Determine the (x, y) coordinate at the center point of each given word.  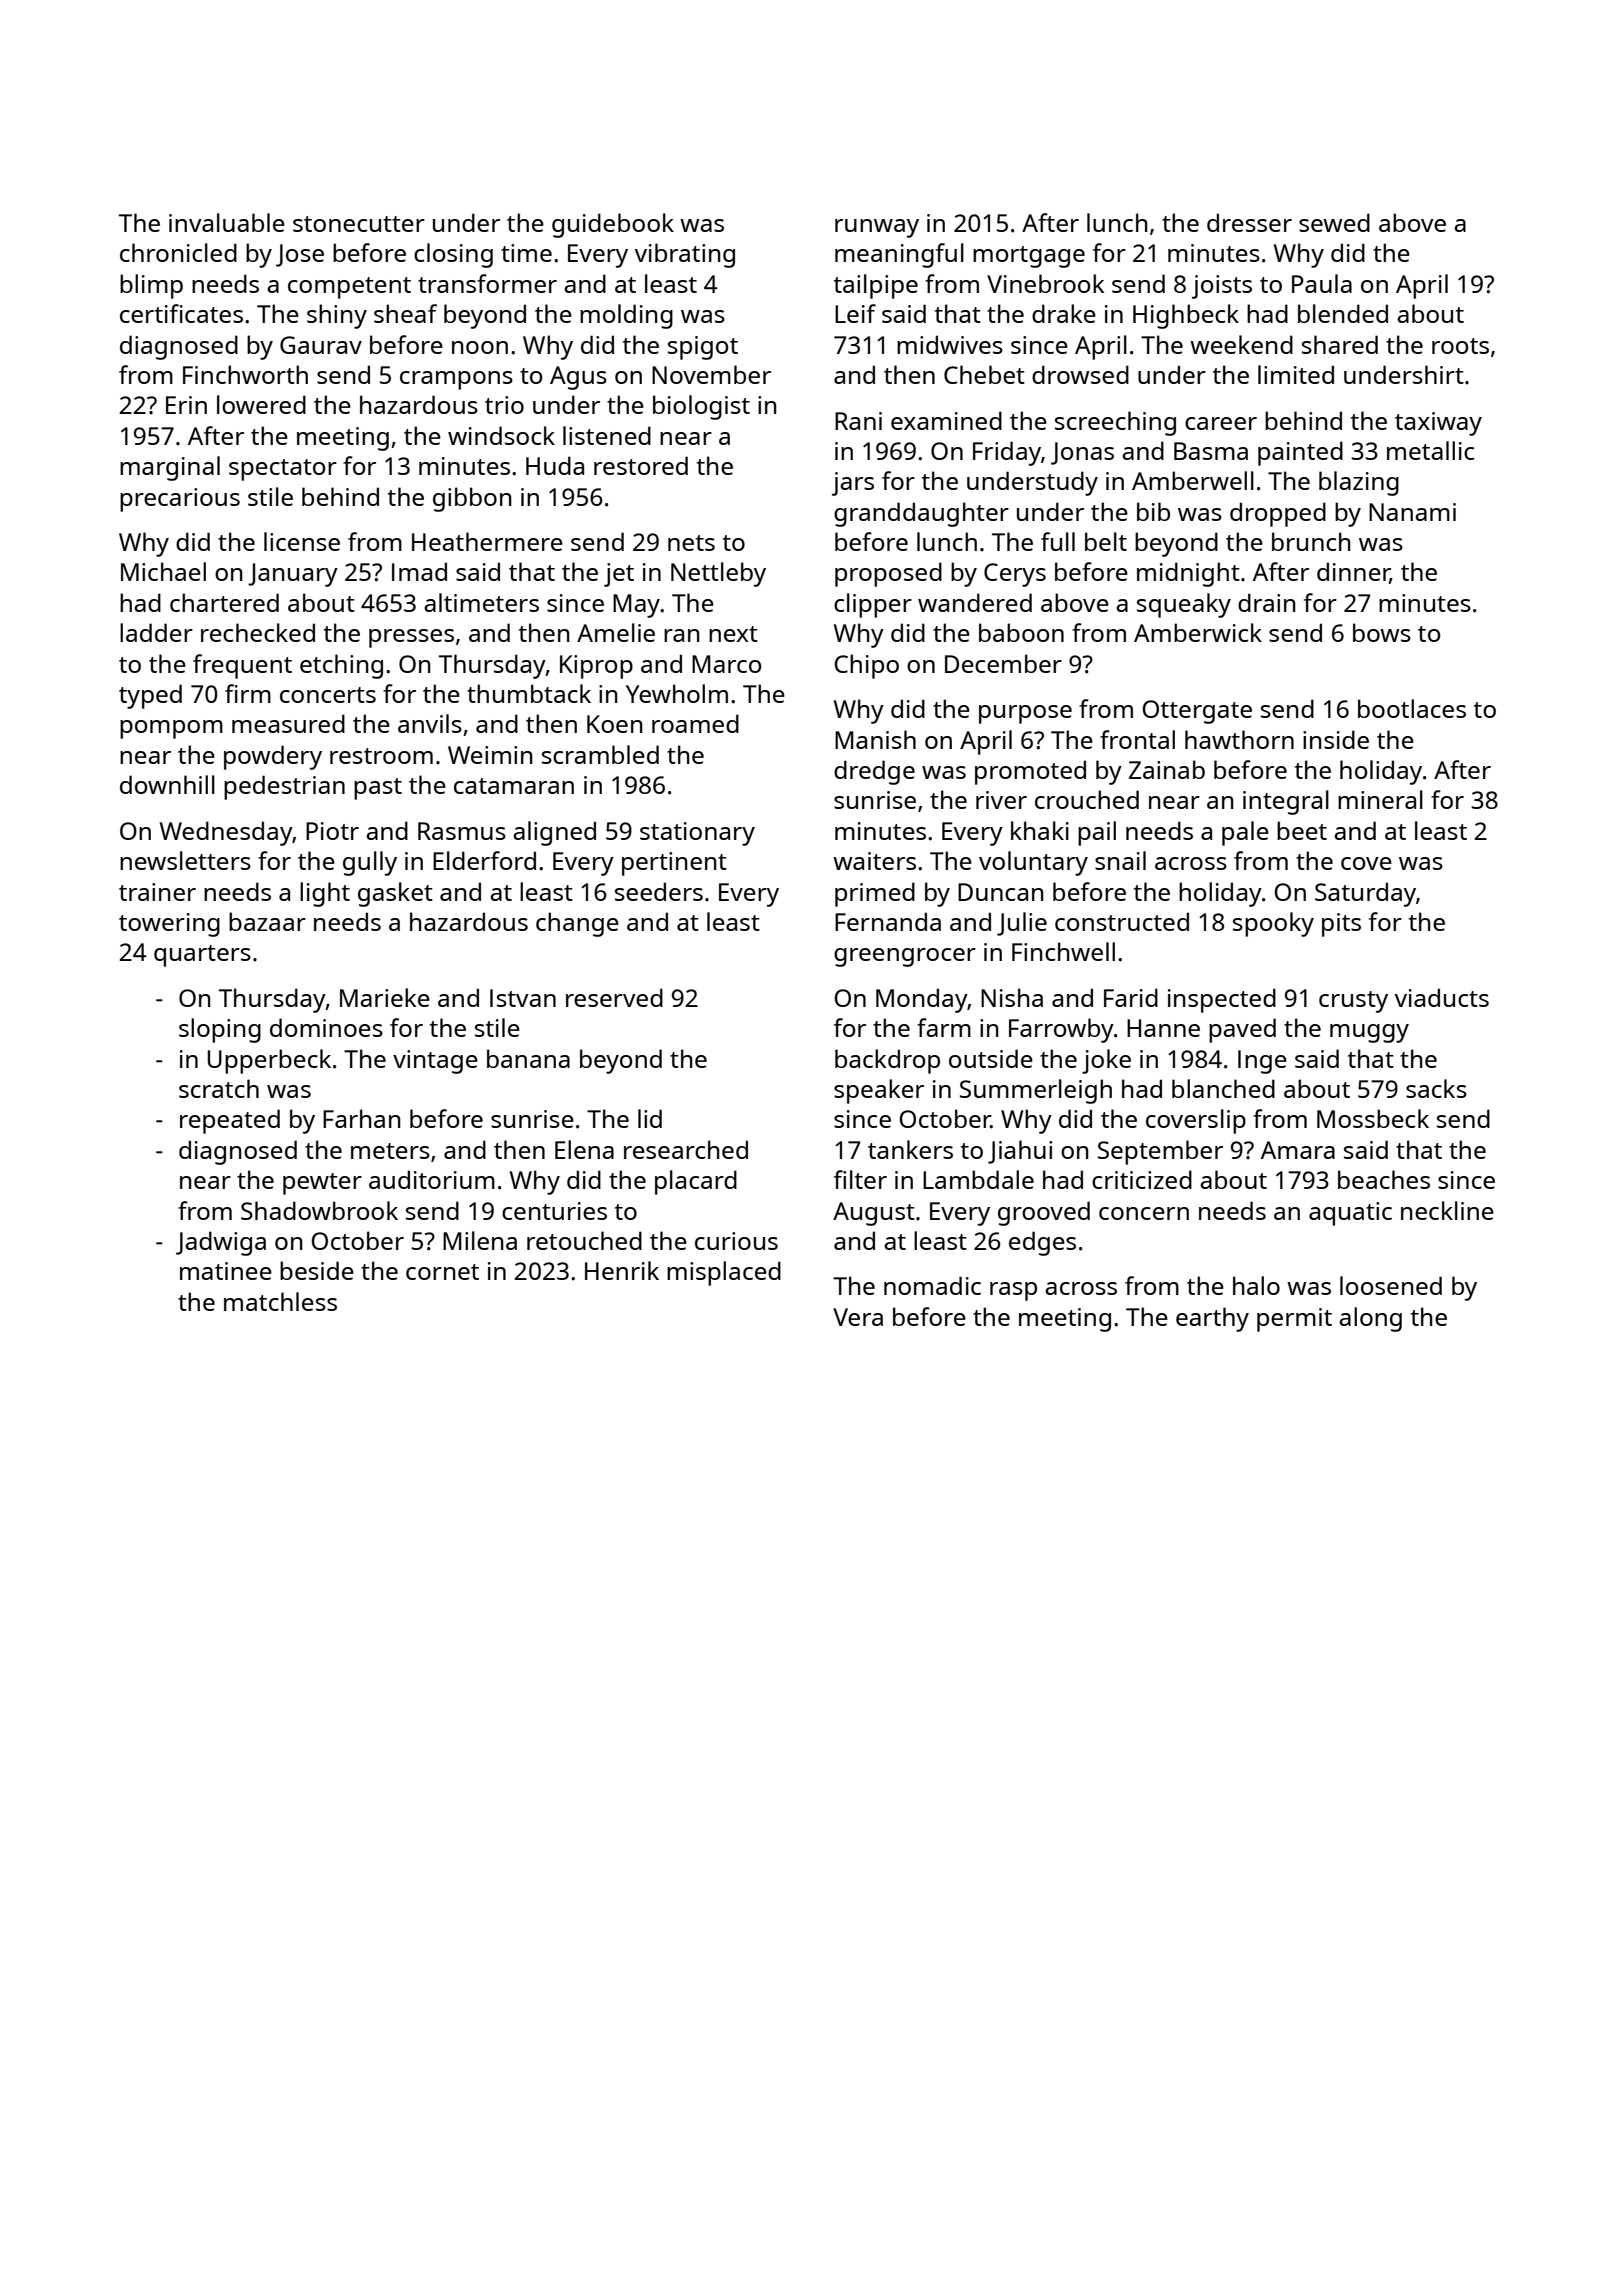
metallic (1430, 450)
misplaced (724, 1273)
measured (288, 723)
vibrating (685, 255)
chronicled (178, 252)
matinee (226, 1271)
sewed (1334, 222)
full (1058, 541)
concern (1144, 1213)
